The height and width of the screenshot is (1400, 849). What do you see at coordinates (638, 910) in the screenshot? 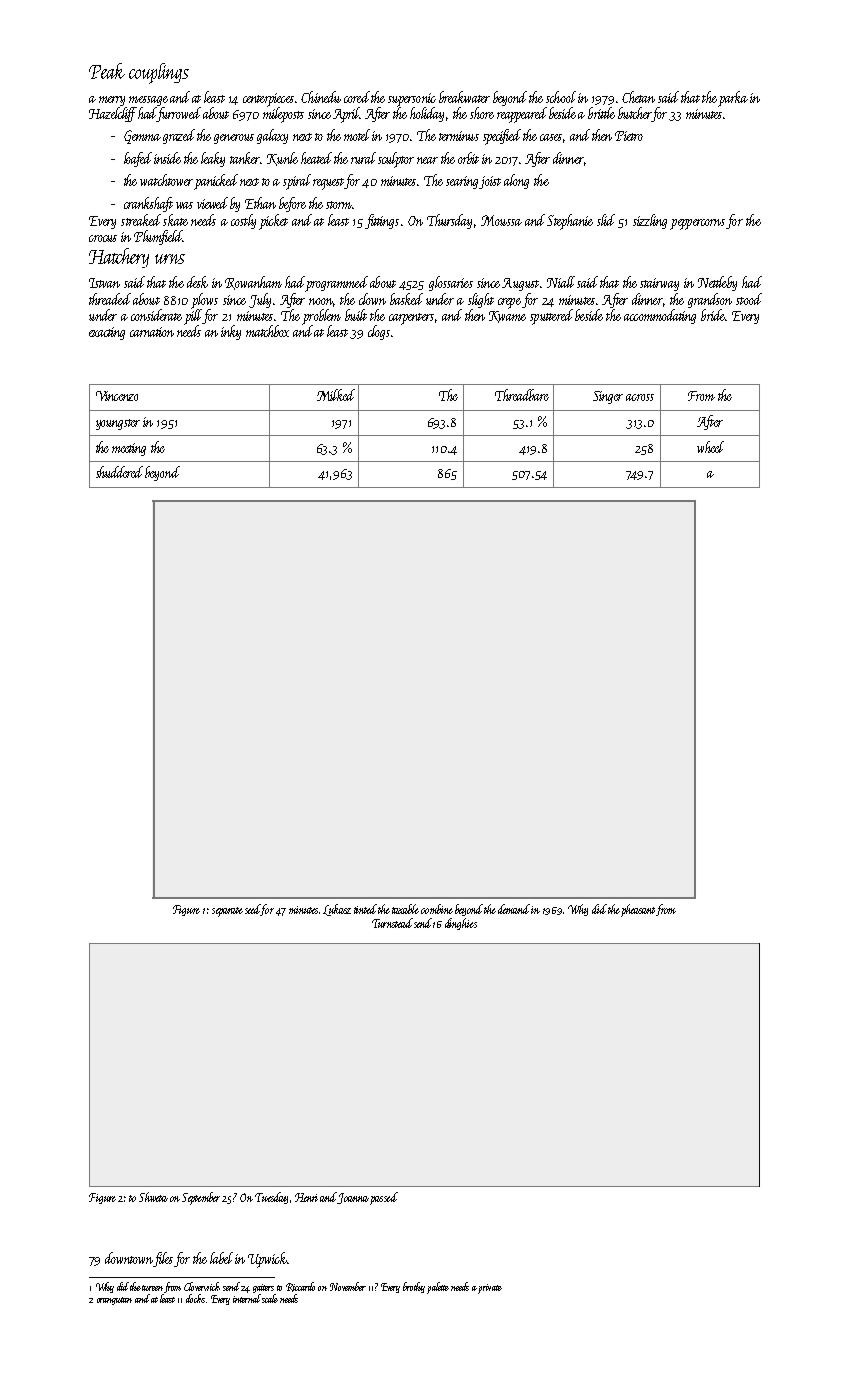
I see `pheasant` at bounding box center [638, 910].
